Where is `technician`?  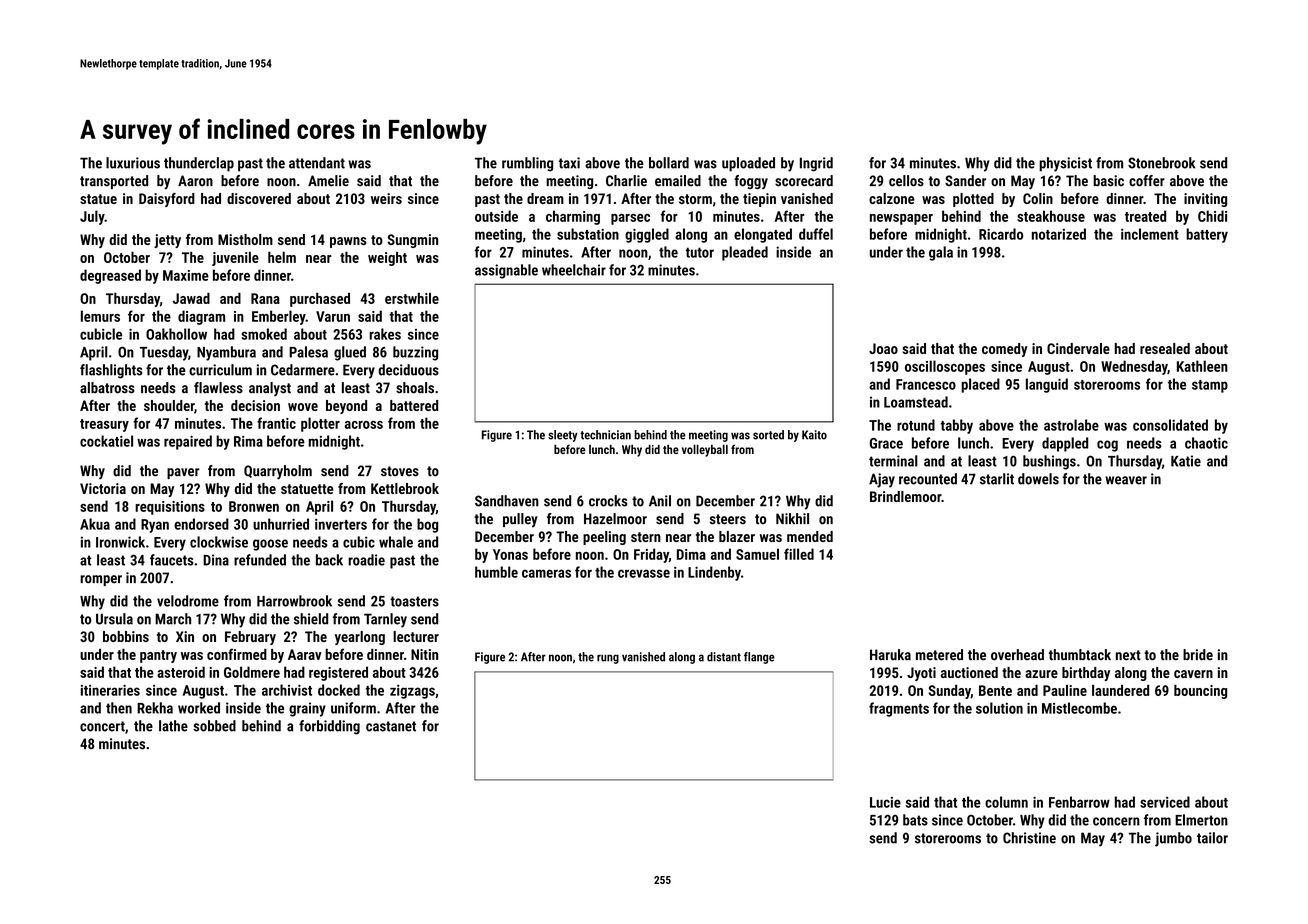
technician is located at coordinates (605, 435).
